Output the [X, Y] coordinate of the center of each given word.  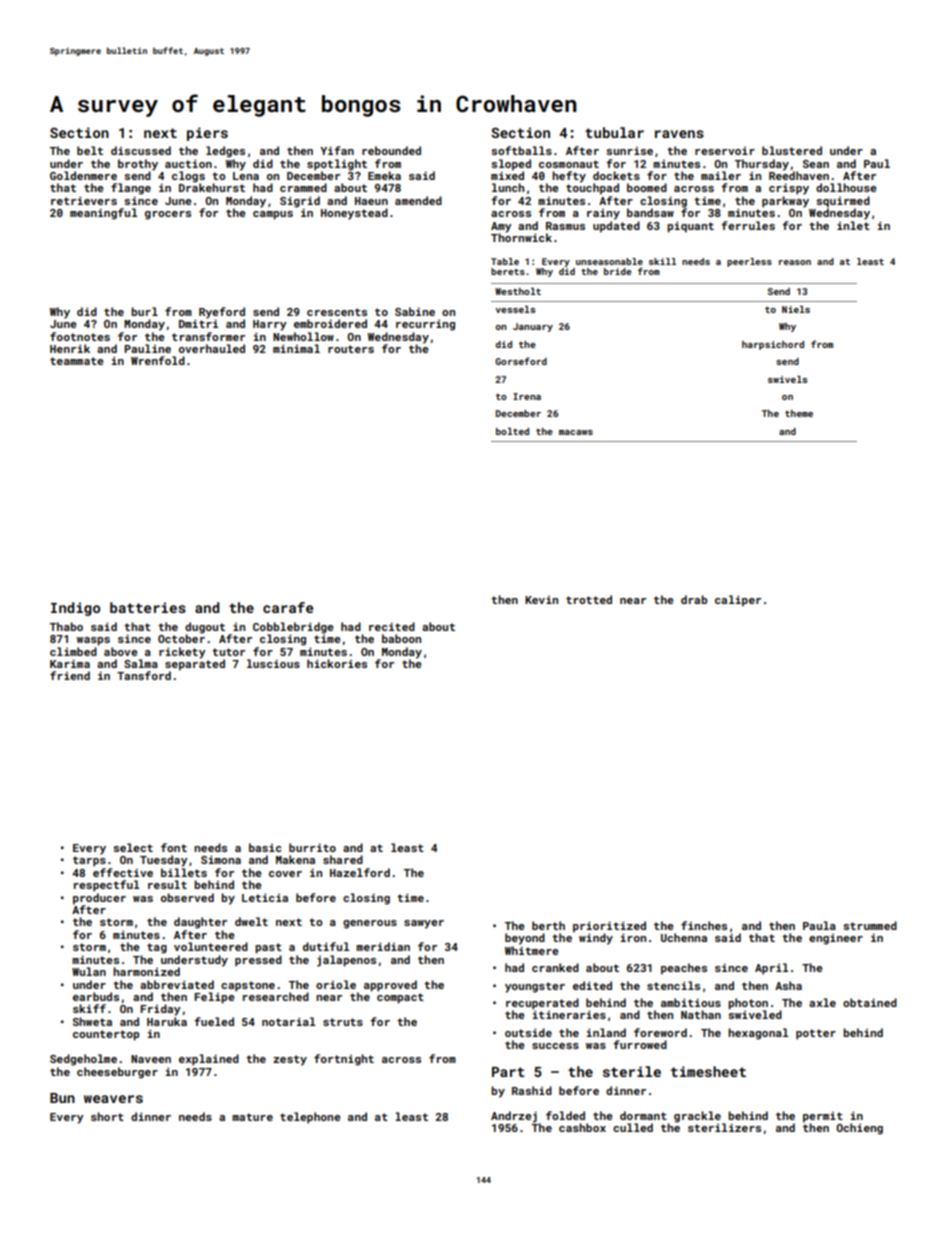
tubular [614, 132]
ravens [679, 134]
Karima [70, 664]
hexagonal [758, 1034]
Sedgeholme [83, 1060]
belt [90, 150]
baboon [401, 638]
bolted [512, 431]
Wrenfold [158, 360]
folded [565, 1115]
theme [799, 413]
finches [704, 925]
